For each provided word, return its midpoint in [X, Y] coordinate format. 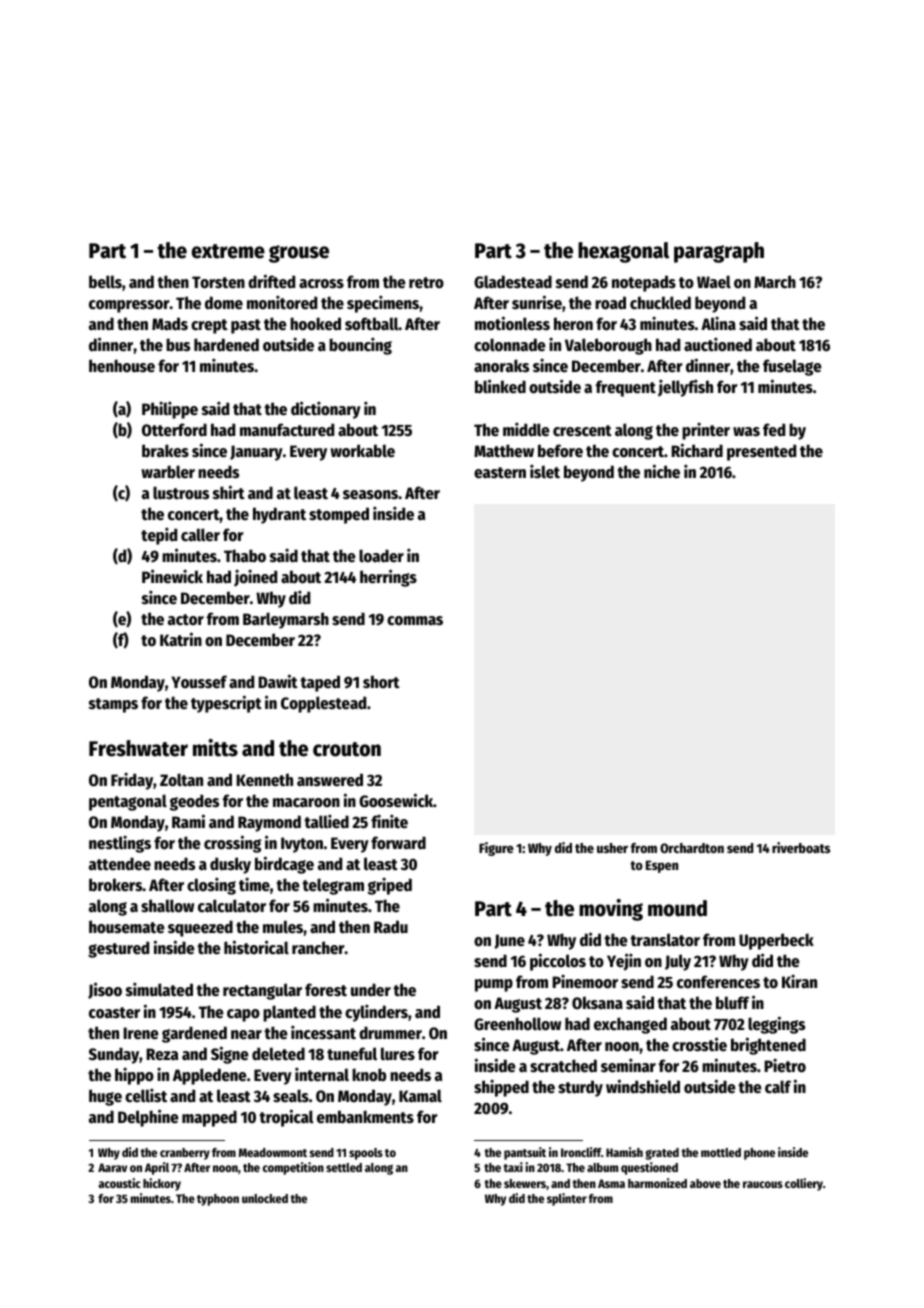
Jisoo [105, 990]
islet [545, 471]
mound [677, 908]
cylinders [376, 1013]
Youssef [199, 682]
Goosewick [396, 800]
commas [415, 621]
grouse [299, 254]
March [775, 282]
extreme [228, 251]
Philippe [170, 410]
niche [662, 471]
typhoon [218, 1200]
